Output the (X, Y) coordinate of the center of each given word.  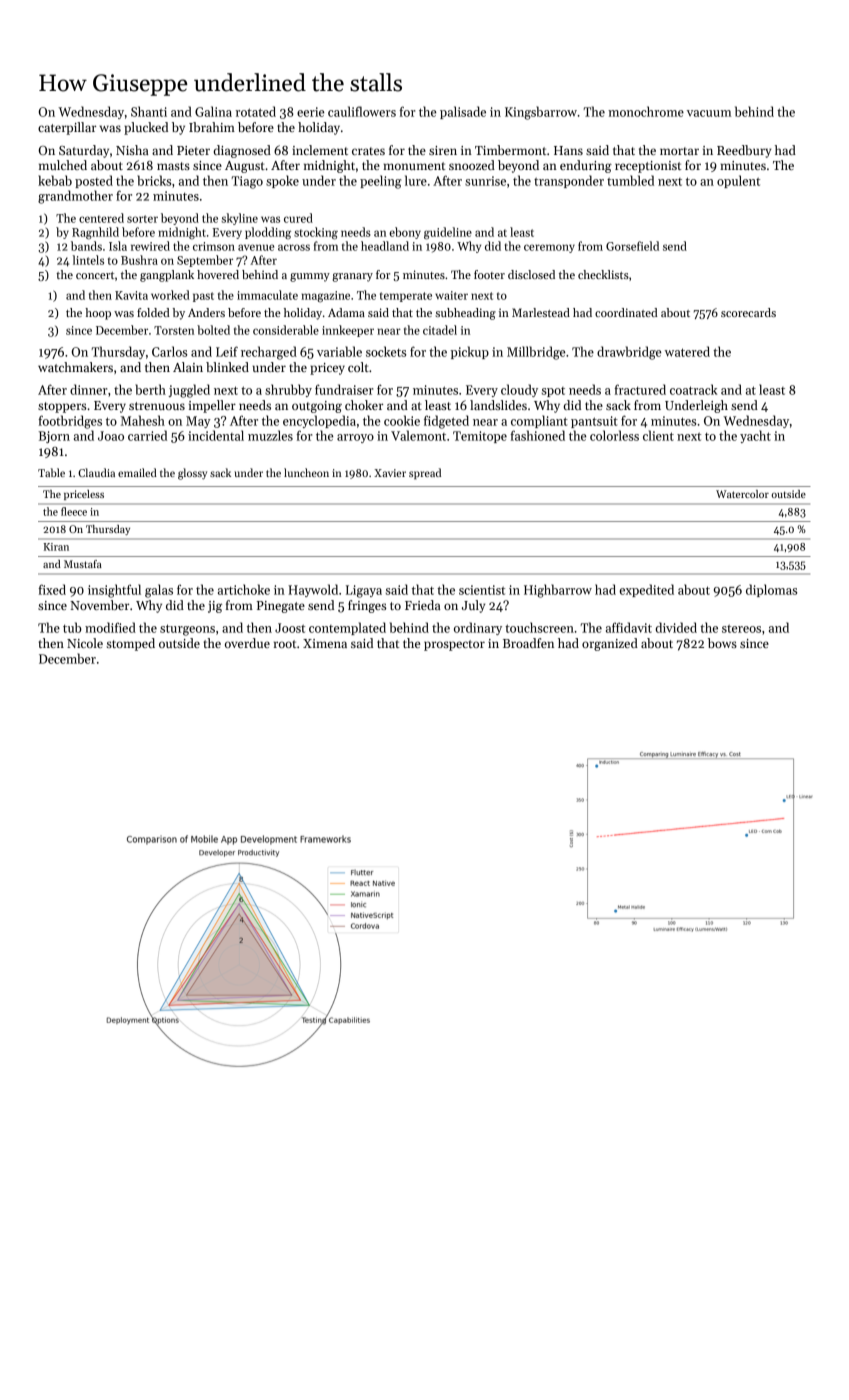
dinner (88, 389)
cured (298, 218)
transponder (569, 181)
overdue (247, 643)
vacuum (709, 113)
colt (358, 367)
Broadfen (528, 643)
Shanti (149, 111)
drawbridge (629, 353)
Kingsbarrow (541, 113)
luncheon (306, 472)
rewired (150, 246)
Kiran (56, 547)
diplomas (771, 590)
